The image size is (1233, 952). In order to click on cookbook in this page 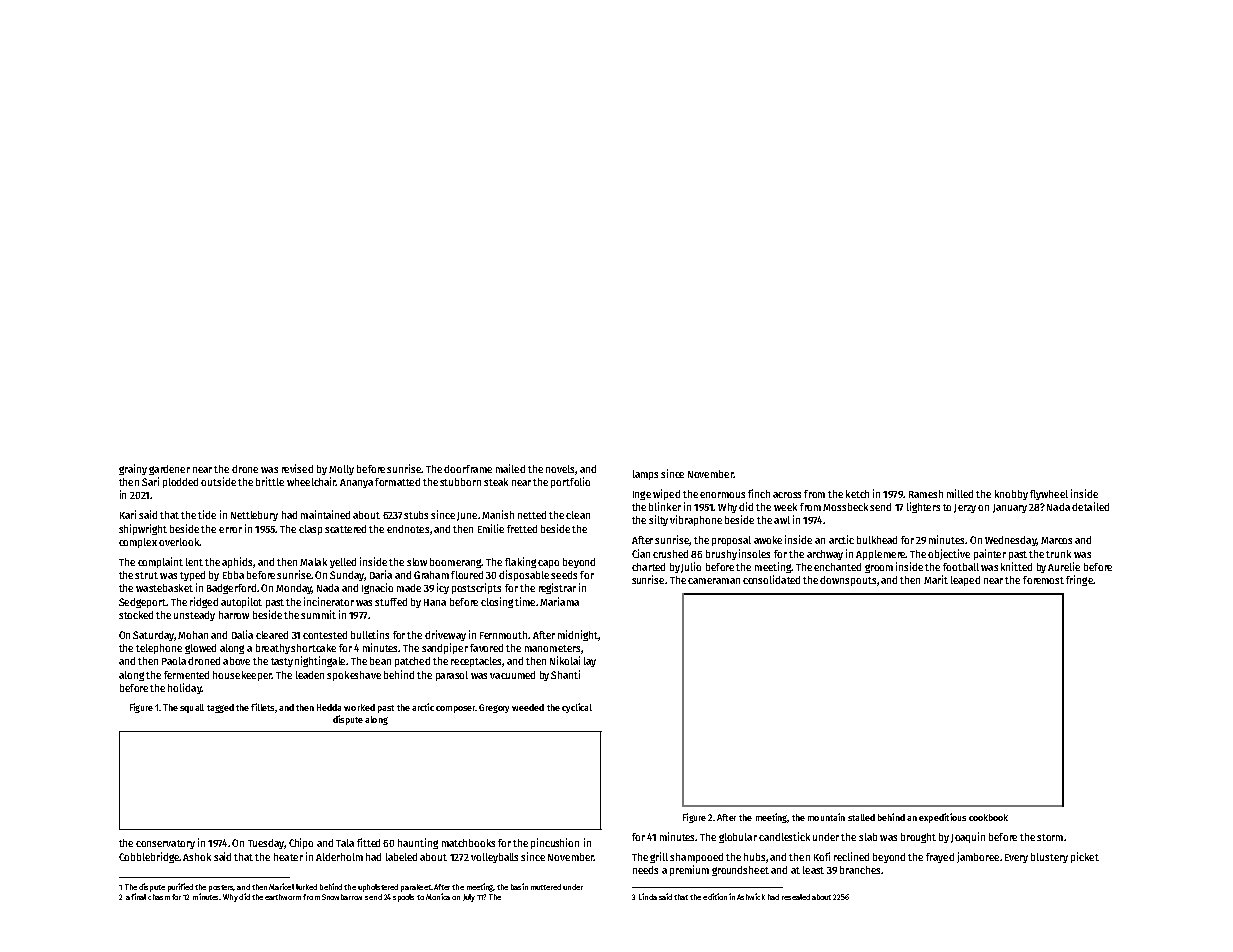, I will do `click(988, 817)`.
